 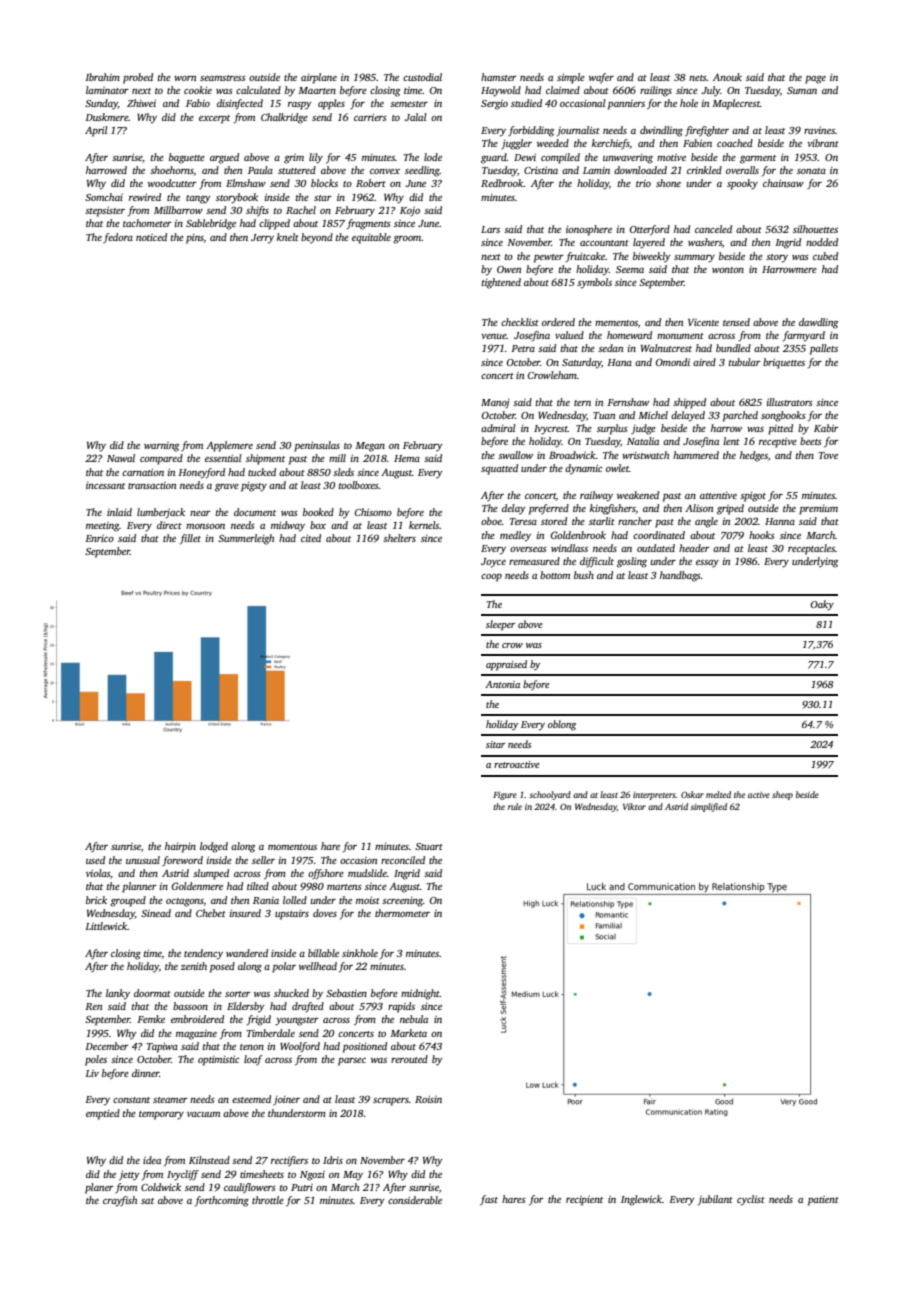 I want to click on Owen, so click(x=509, y=269).
